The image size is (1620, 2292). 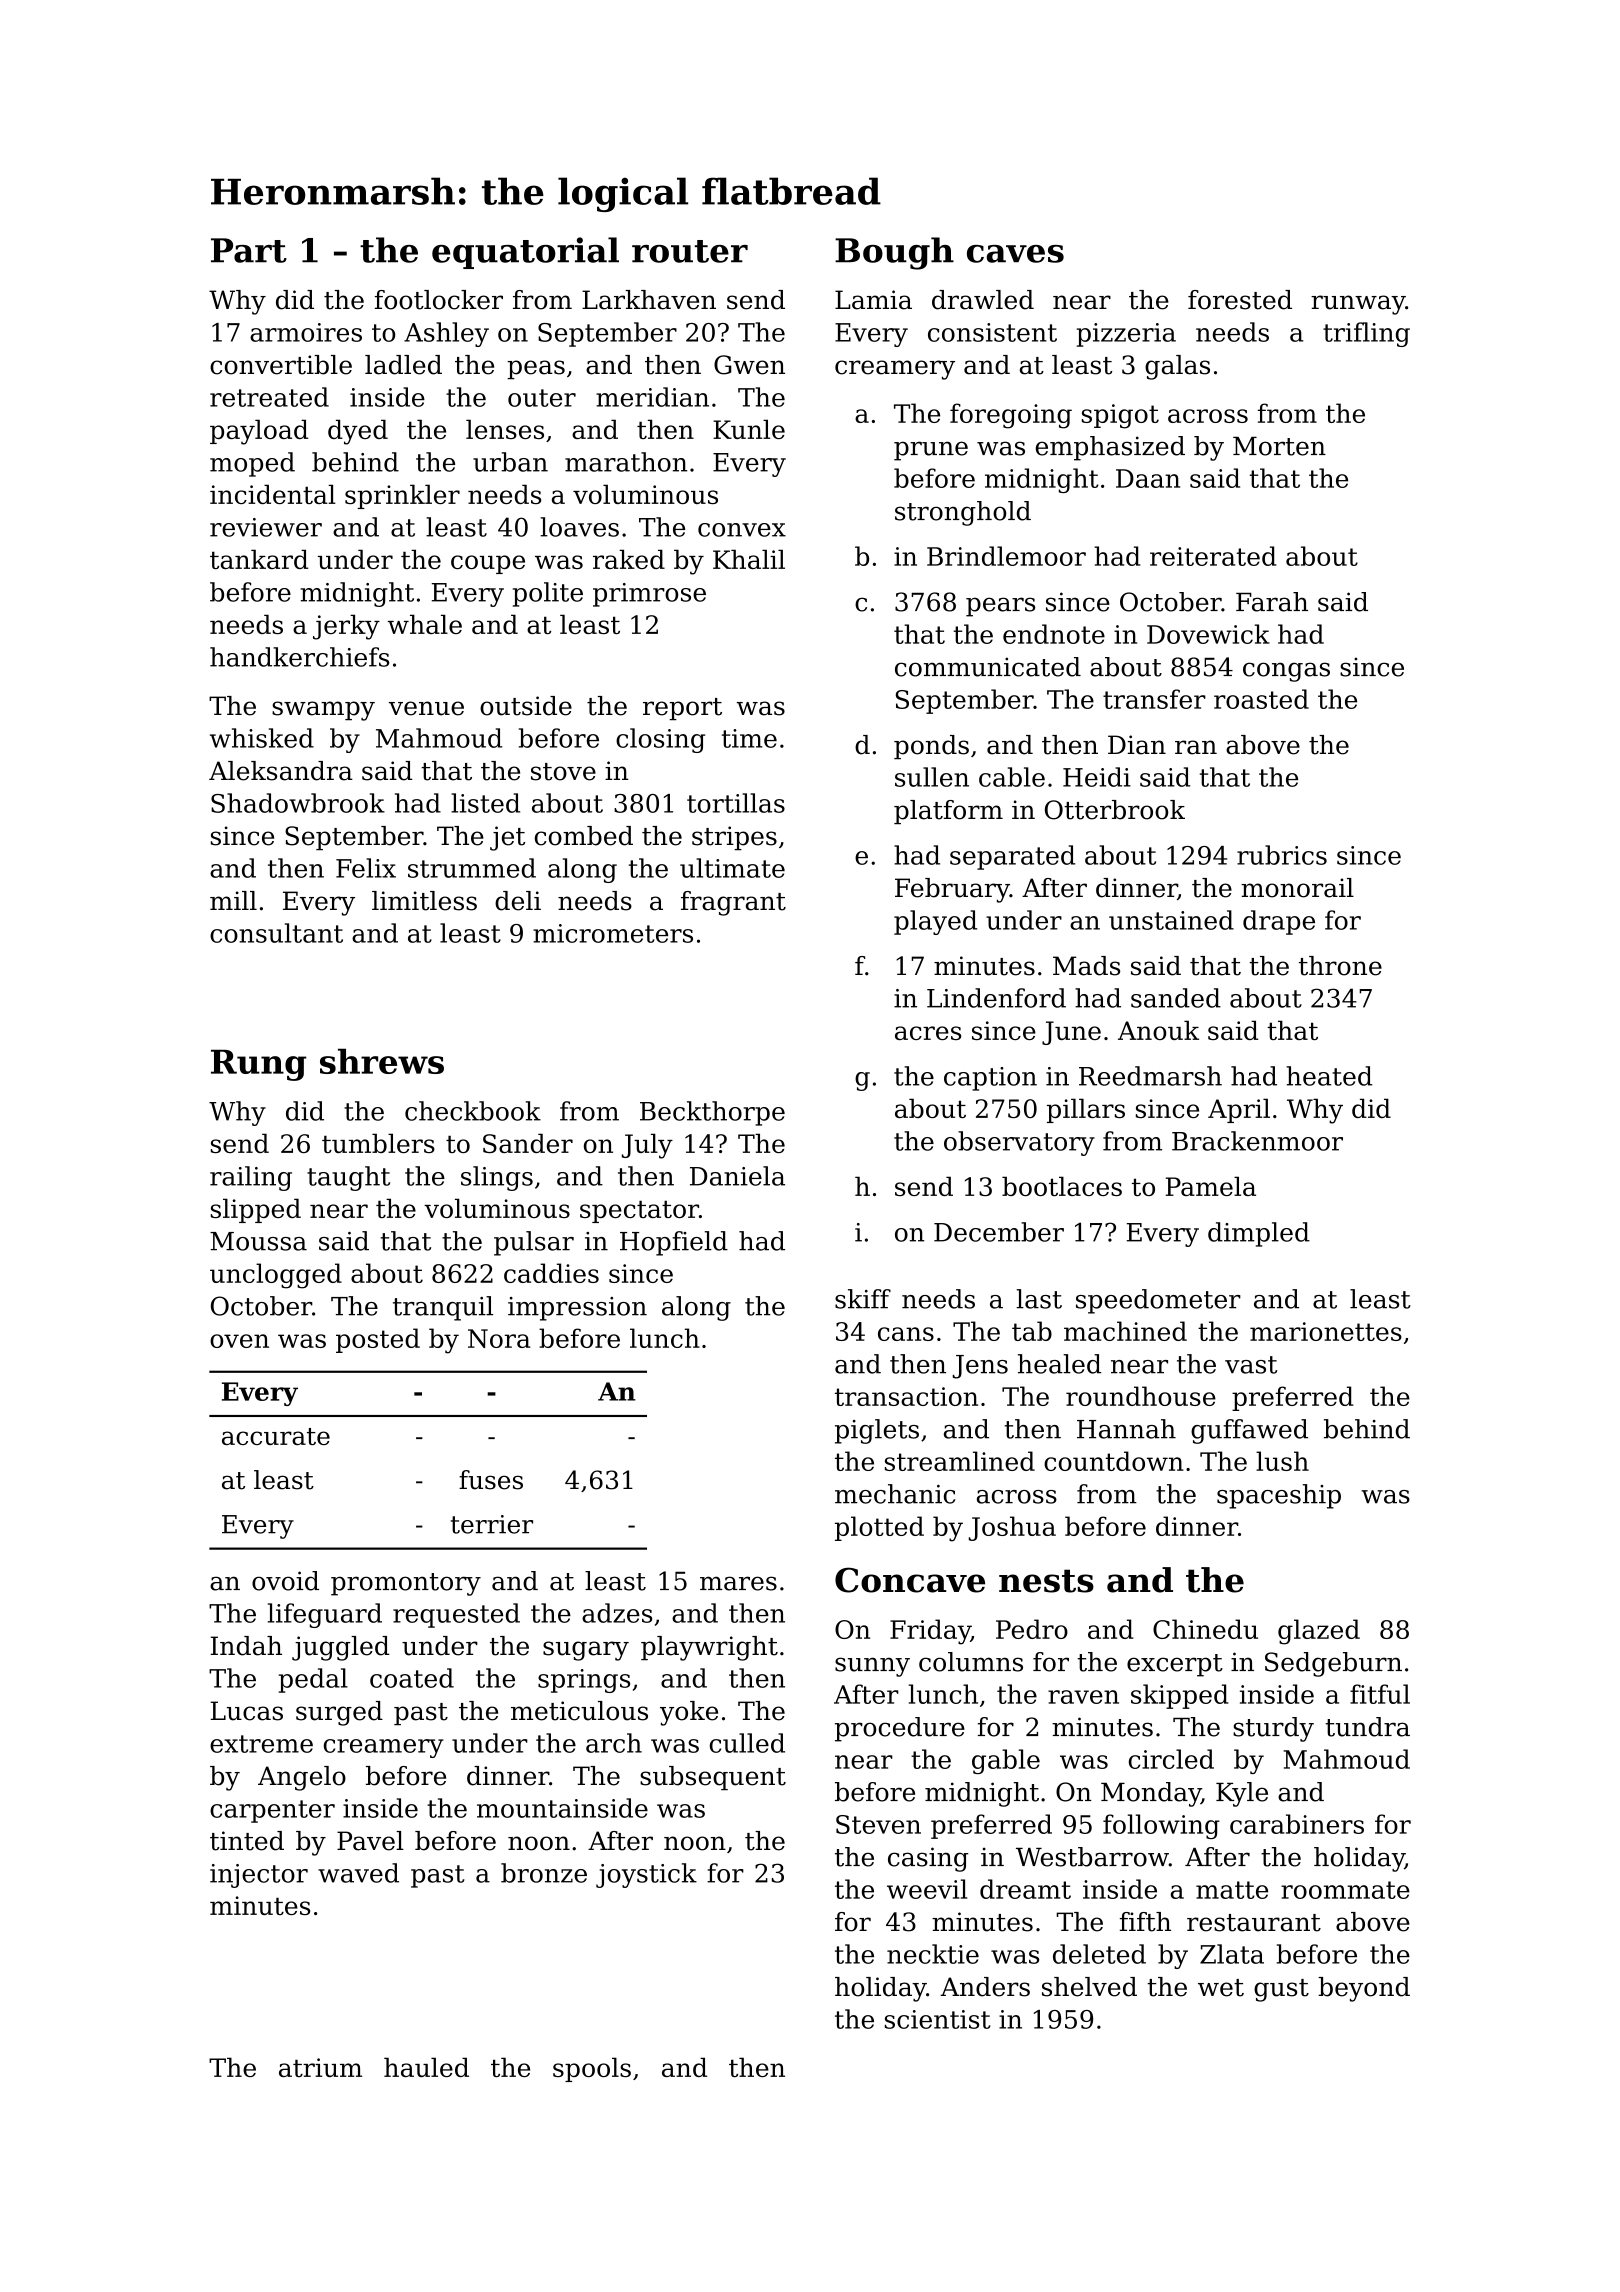 What do you see at coordinates (1358, 305) in the screenshot?
I see `runway` at bounding box center [1358, 305].
